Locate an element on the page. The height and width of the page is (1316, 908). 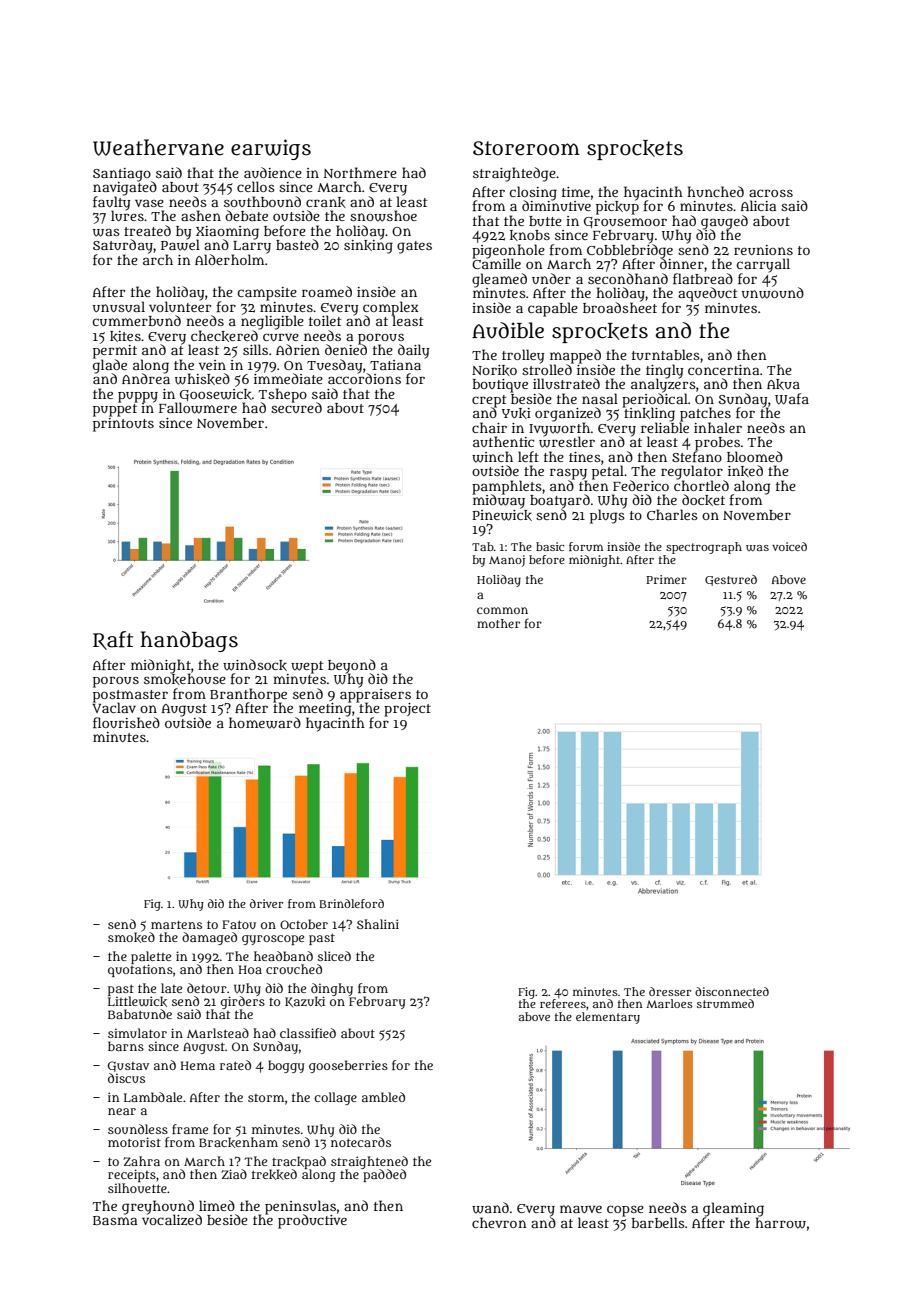
probes is located at coordinates (717, 444).
